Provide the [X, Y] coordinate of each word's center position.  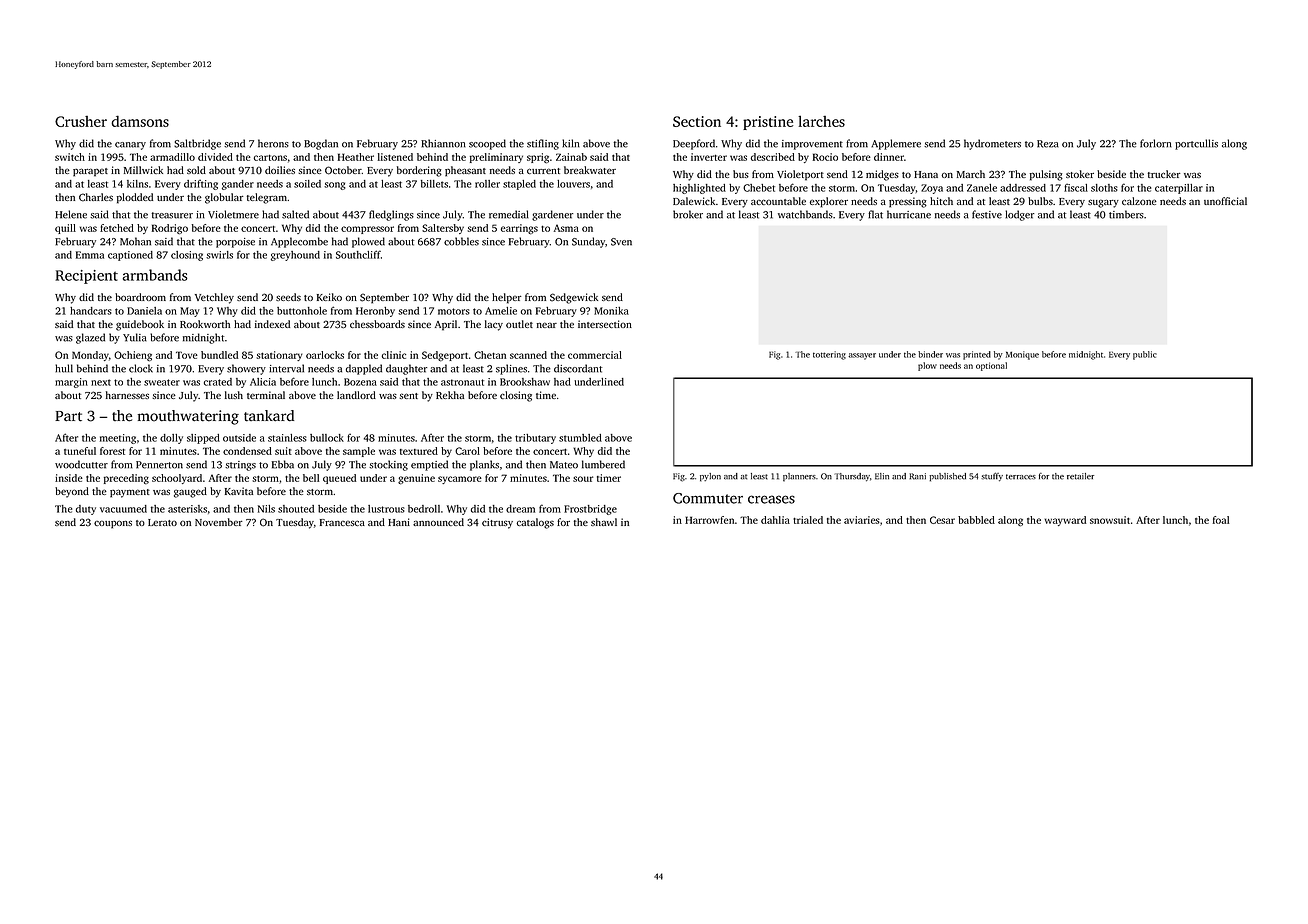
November [219, 522]
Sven [621, 242]
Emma [90, 255]
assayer [862, 356]
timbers [1126, 214]
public [1145, 355]
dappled [364, 369]
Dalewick [694, 201]
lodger [1019, 215]
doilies [280, 170]
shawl [604, 522]
